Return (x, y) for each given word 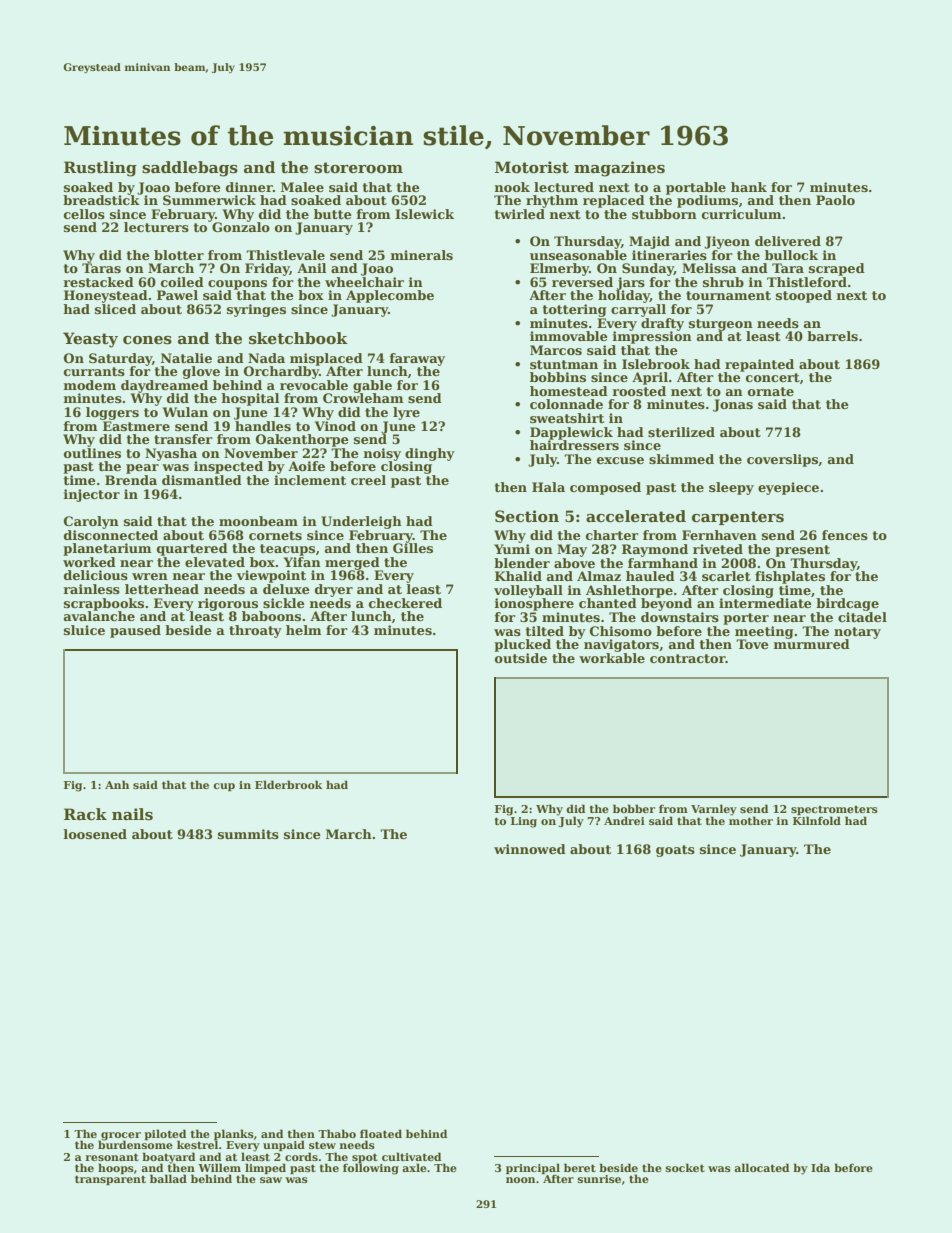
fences (845, 535)
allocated (761, 1167)
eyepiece (788, 488)
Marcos (556, 350)
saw (271, 1180)
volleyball (528, 591)
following (371, 1169)
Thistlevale (285, 255)
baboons (271, 616)
